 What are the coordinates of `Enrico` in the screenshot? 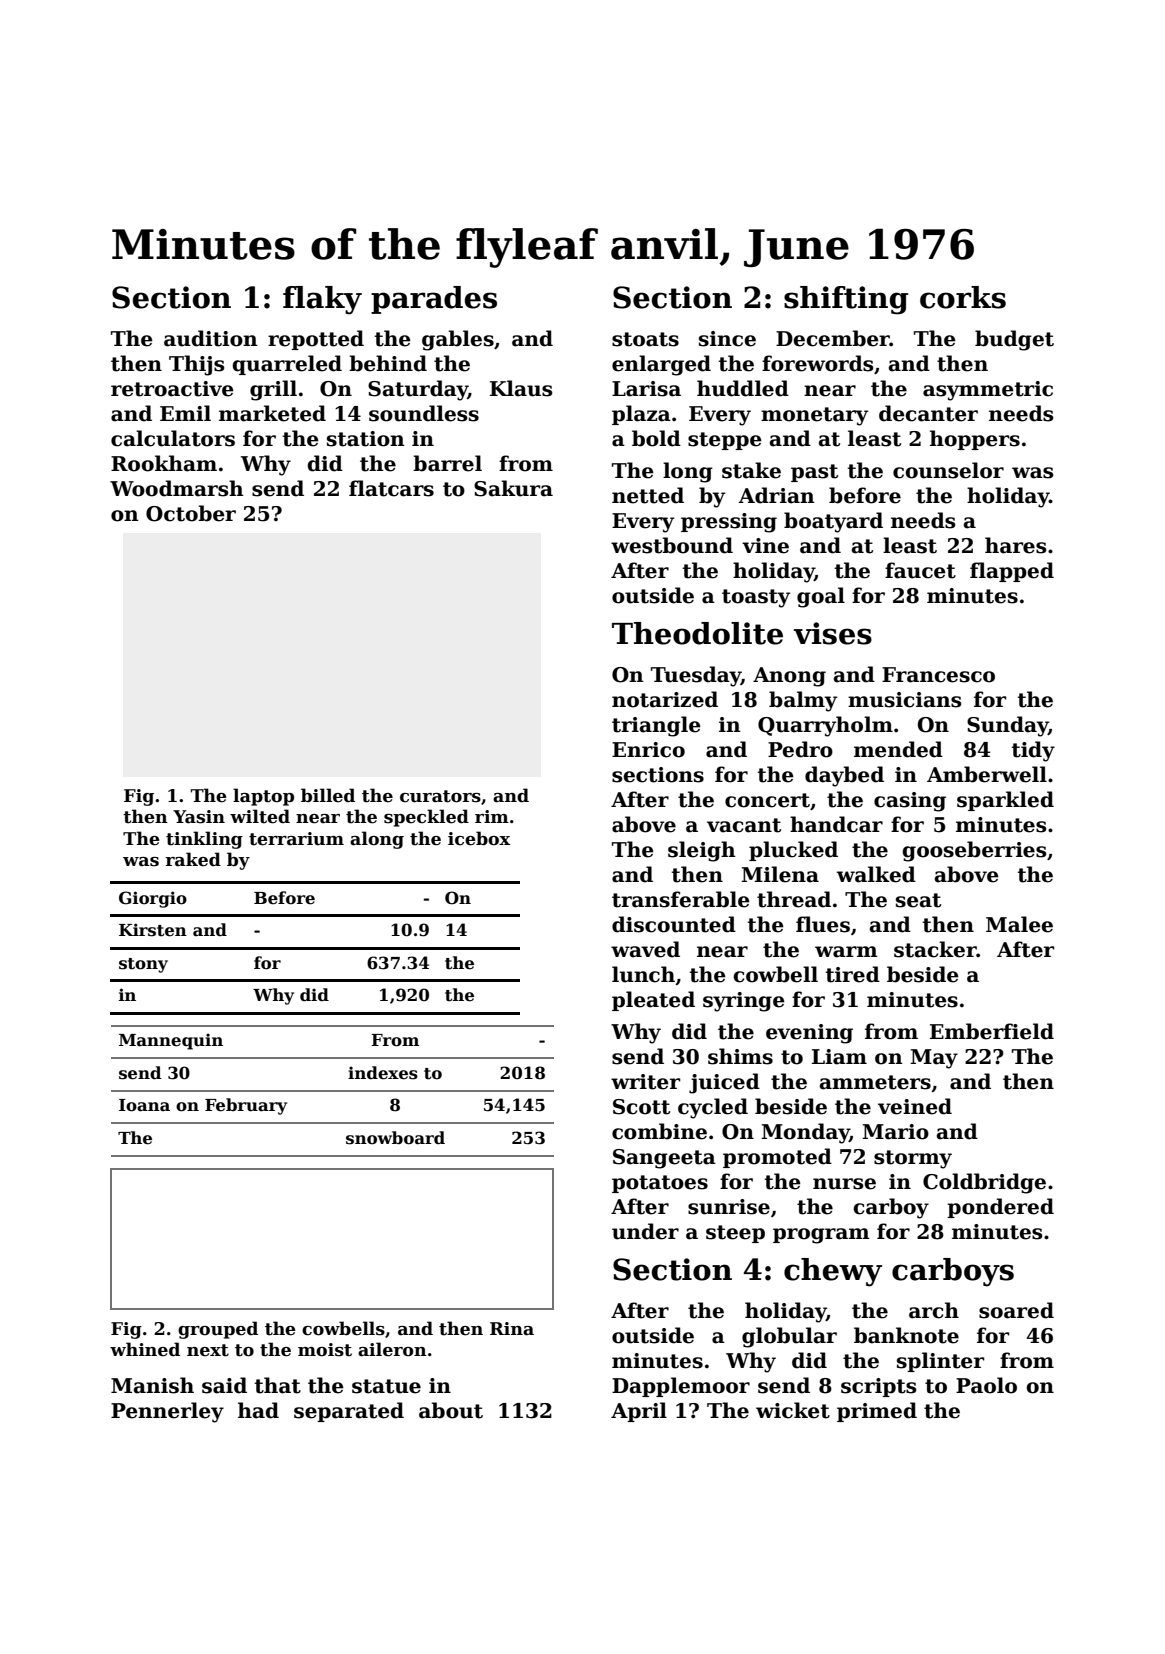 It's located at (648, 750).
